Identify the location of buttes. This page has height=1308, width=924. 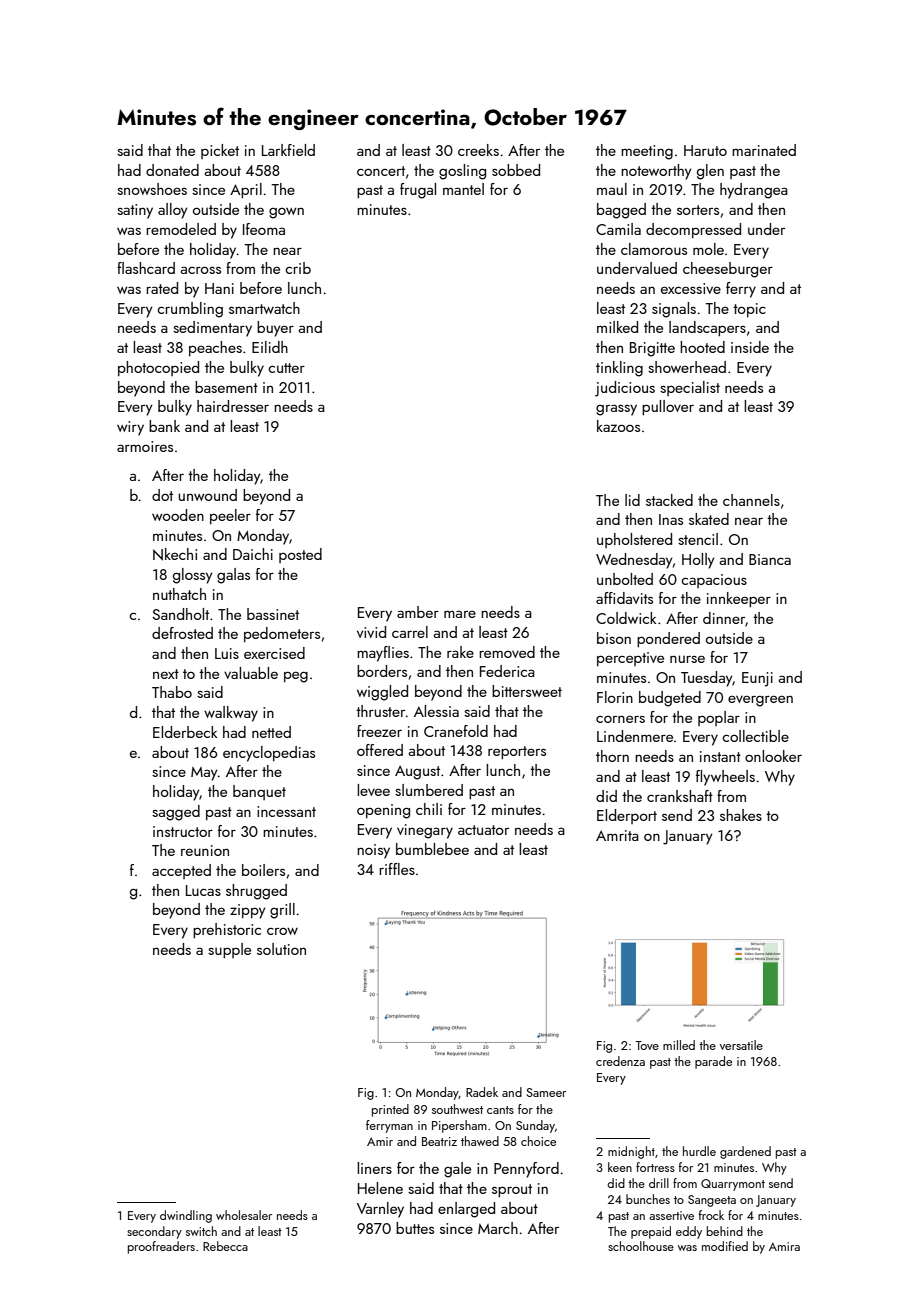
(415, 1228).
